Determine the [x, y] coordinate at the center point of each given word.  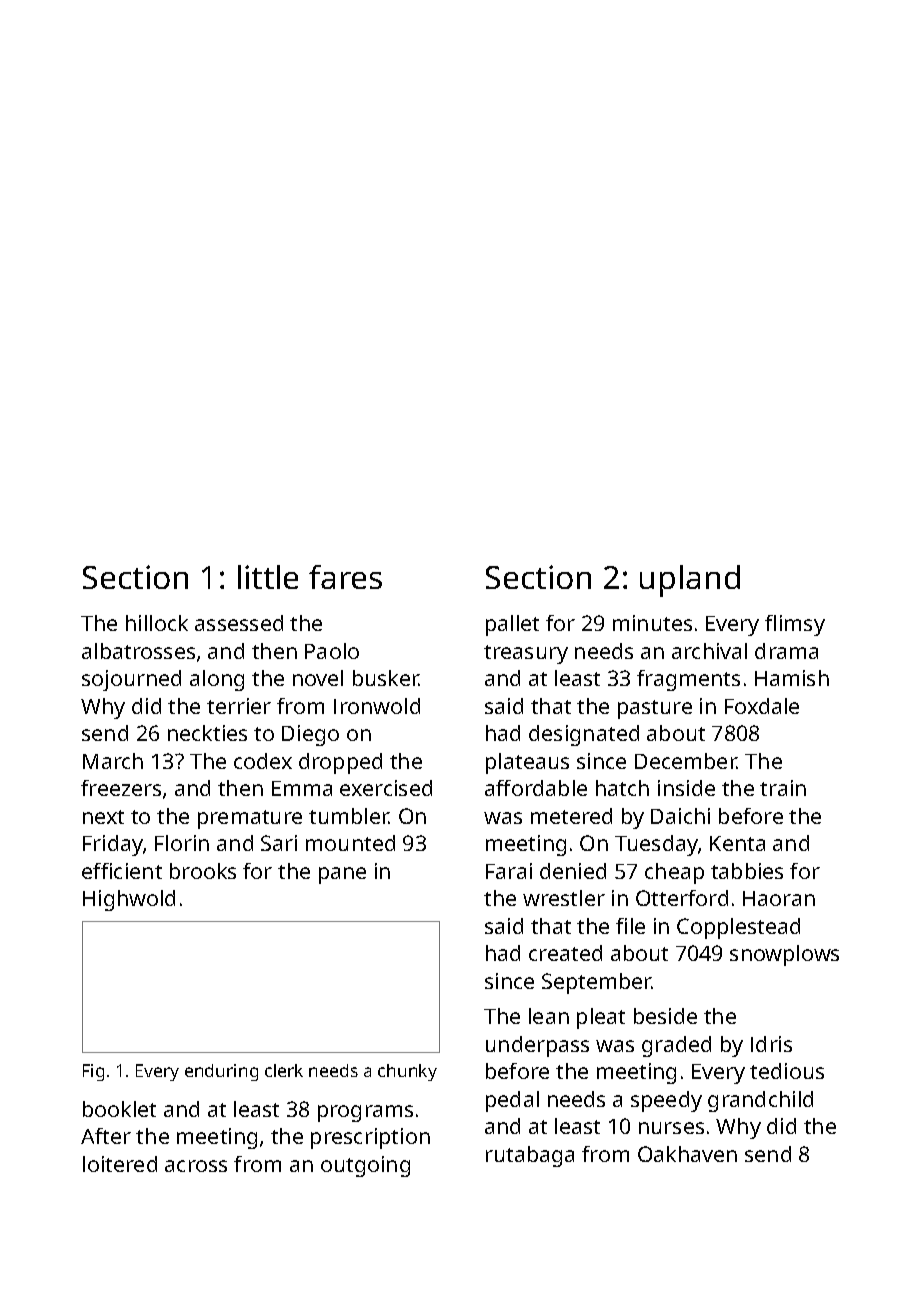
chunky [407, 1072]
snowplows [784, 955]
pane [342, 875]
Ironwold [377, 706]
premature [250, 819]
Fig [93, 1072]
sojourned [131, 680]
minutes [652, 623]
